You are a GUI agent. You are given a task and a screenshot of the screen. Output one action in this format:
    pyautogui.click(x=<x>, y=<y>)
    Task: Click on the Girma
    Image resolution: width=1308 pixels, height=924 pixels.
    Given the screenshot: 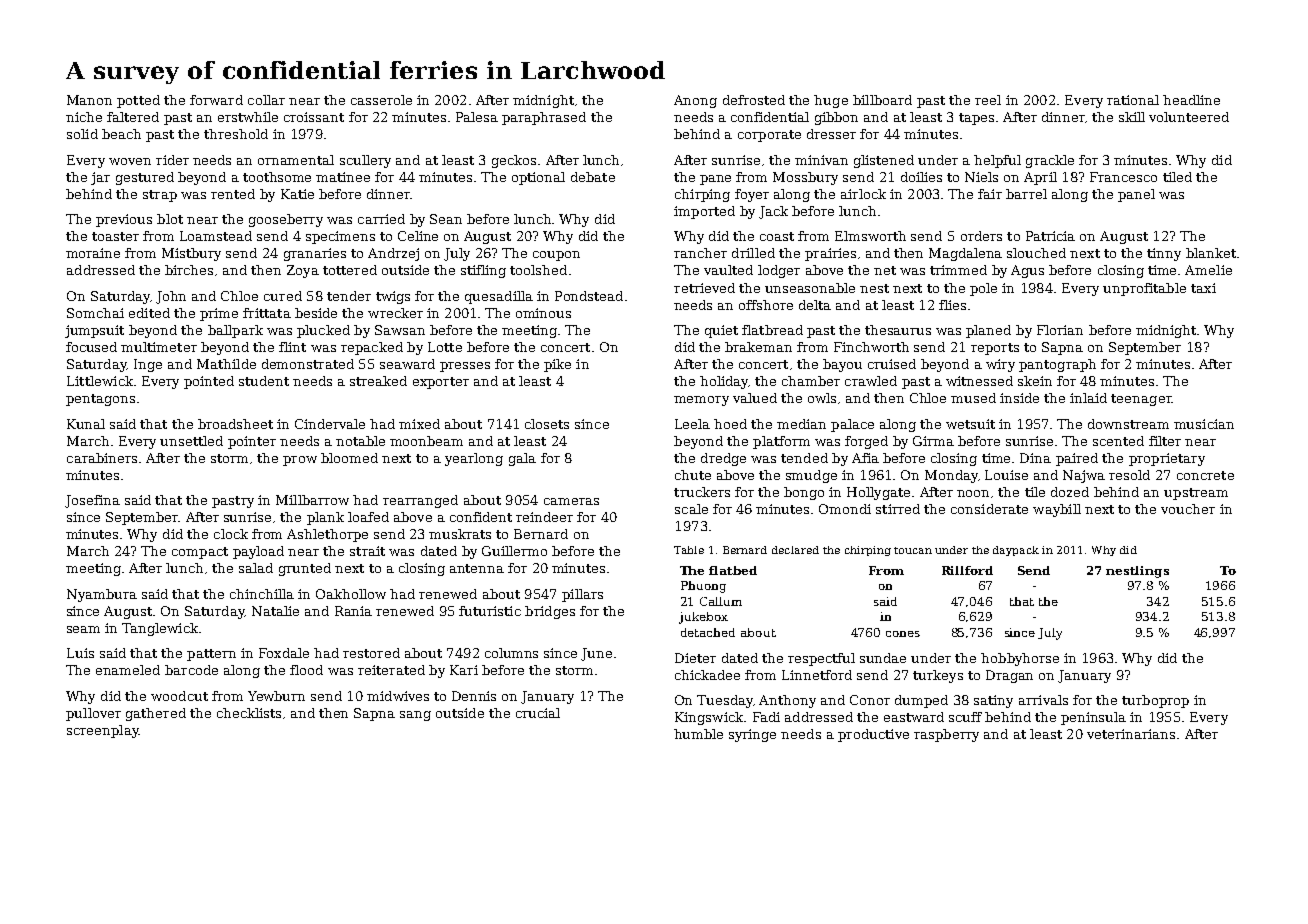 What is the action you would take?
    pyautogui.click(x=933, y=441)
